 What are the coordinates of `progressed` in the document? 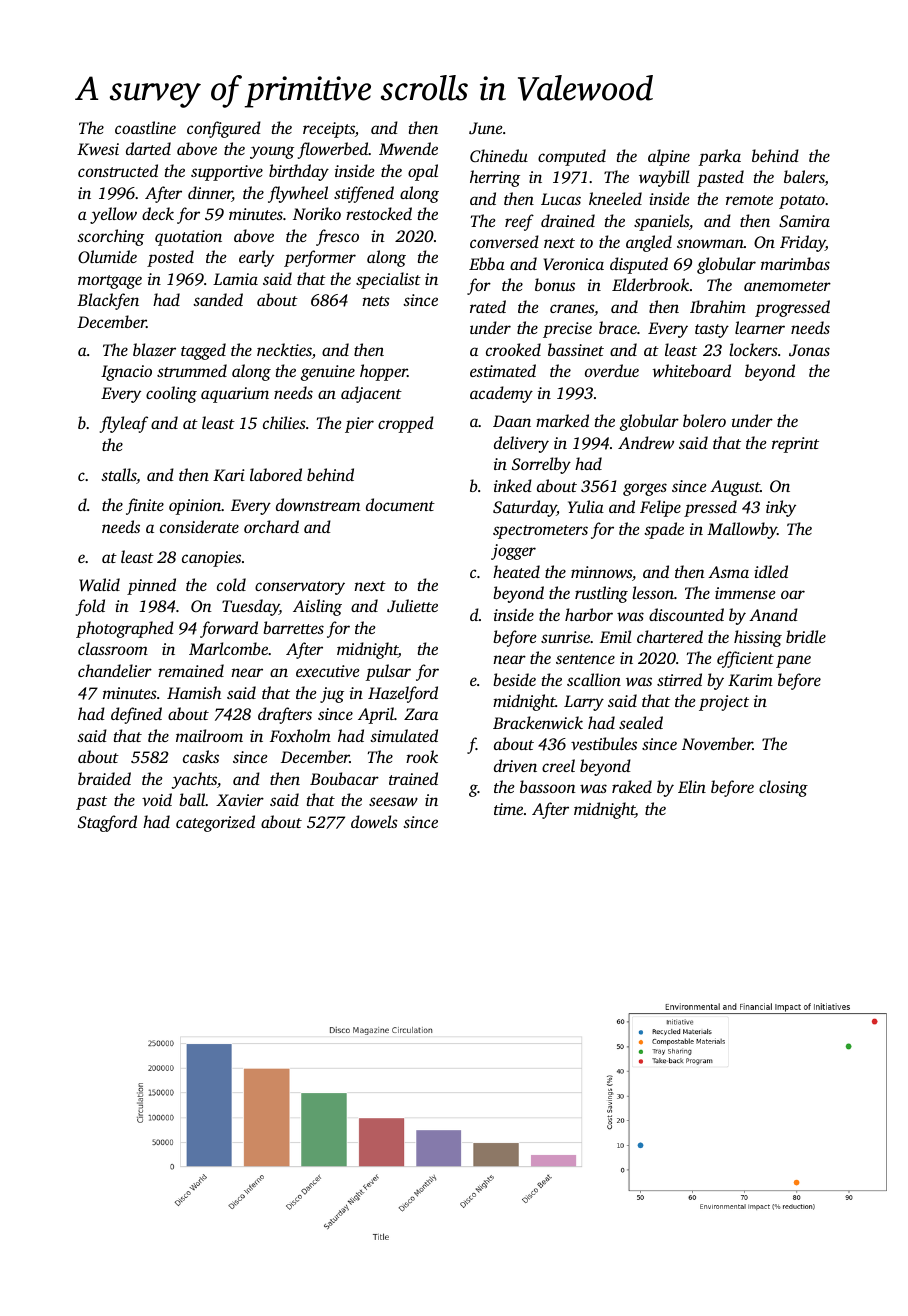 It's located at (792, 308).
